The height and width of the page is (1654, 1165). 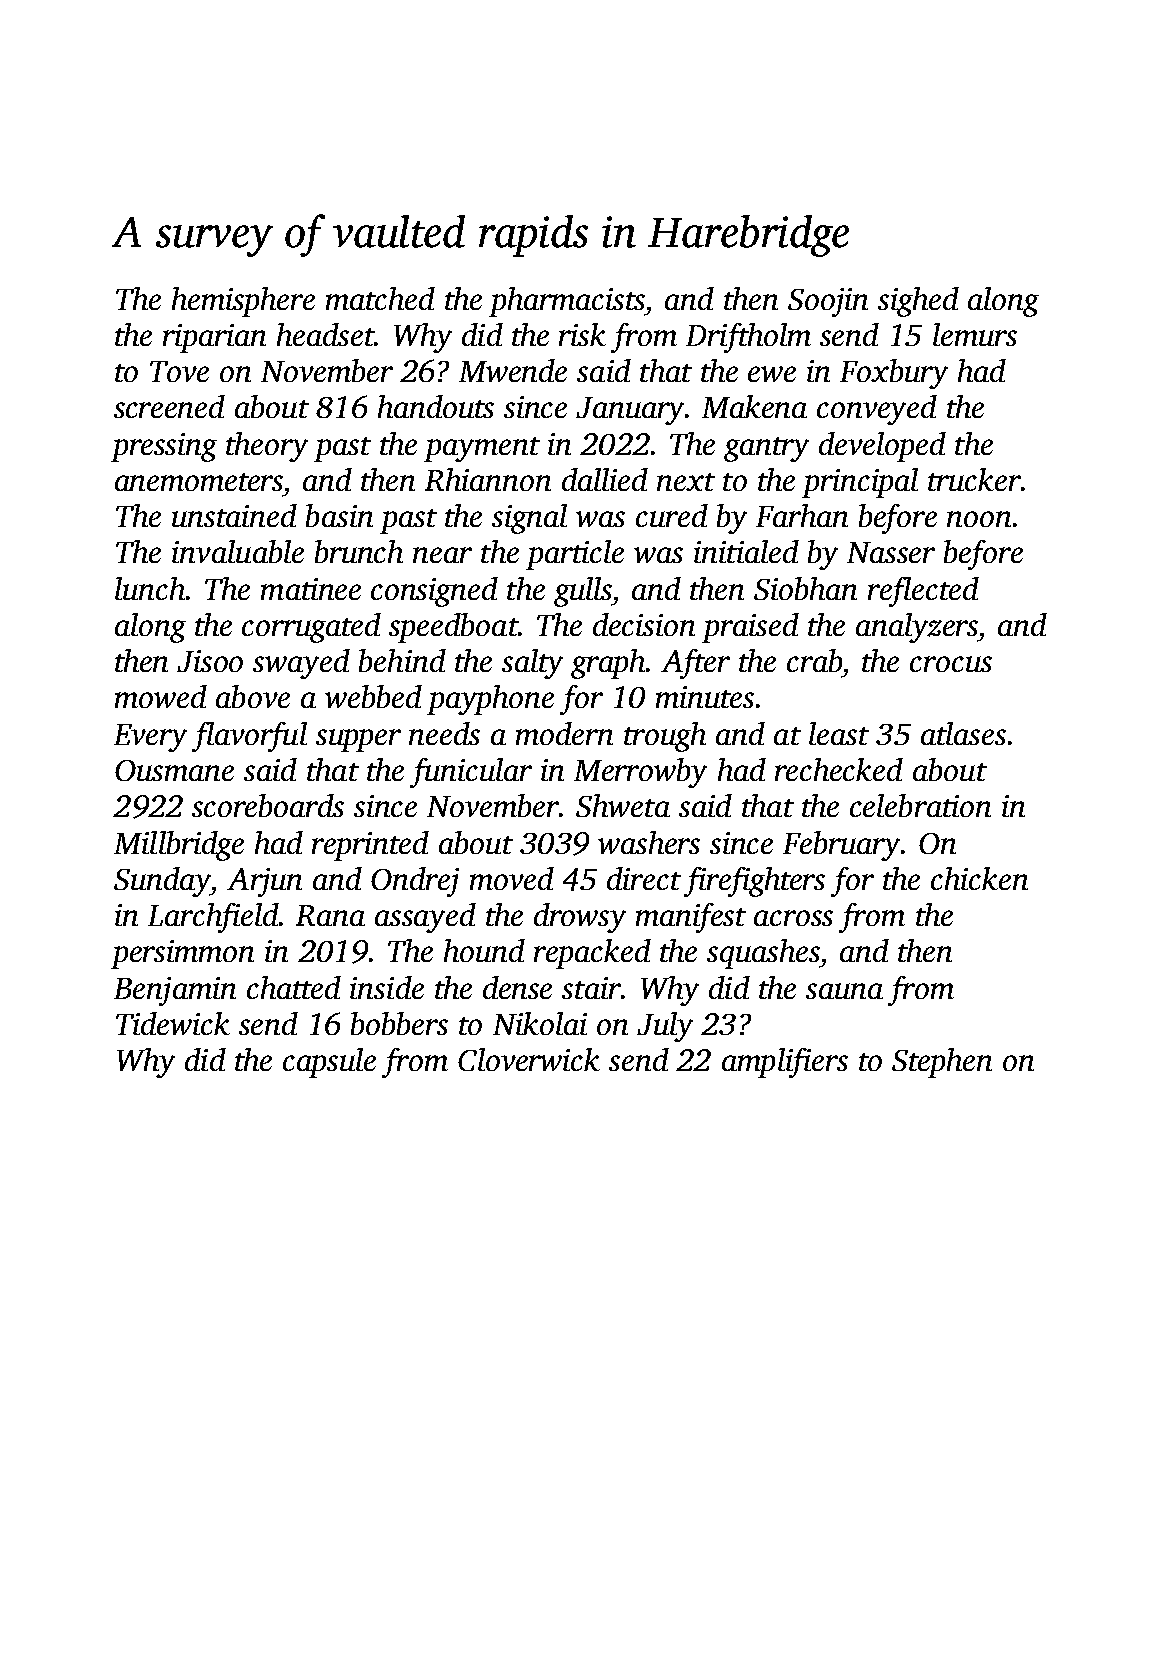 I want to click on graph, so click(x=608, y=664).
